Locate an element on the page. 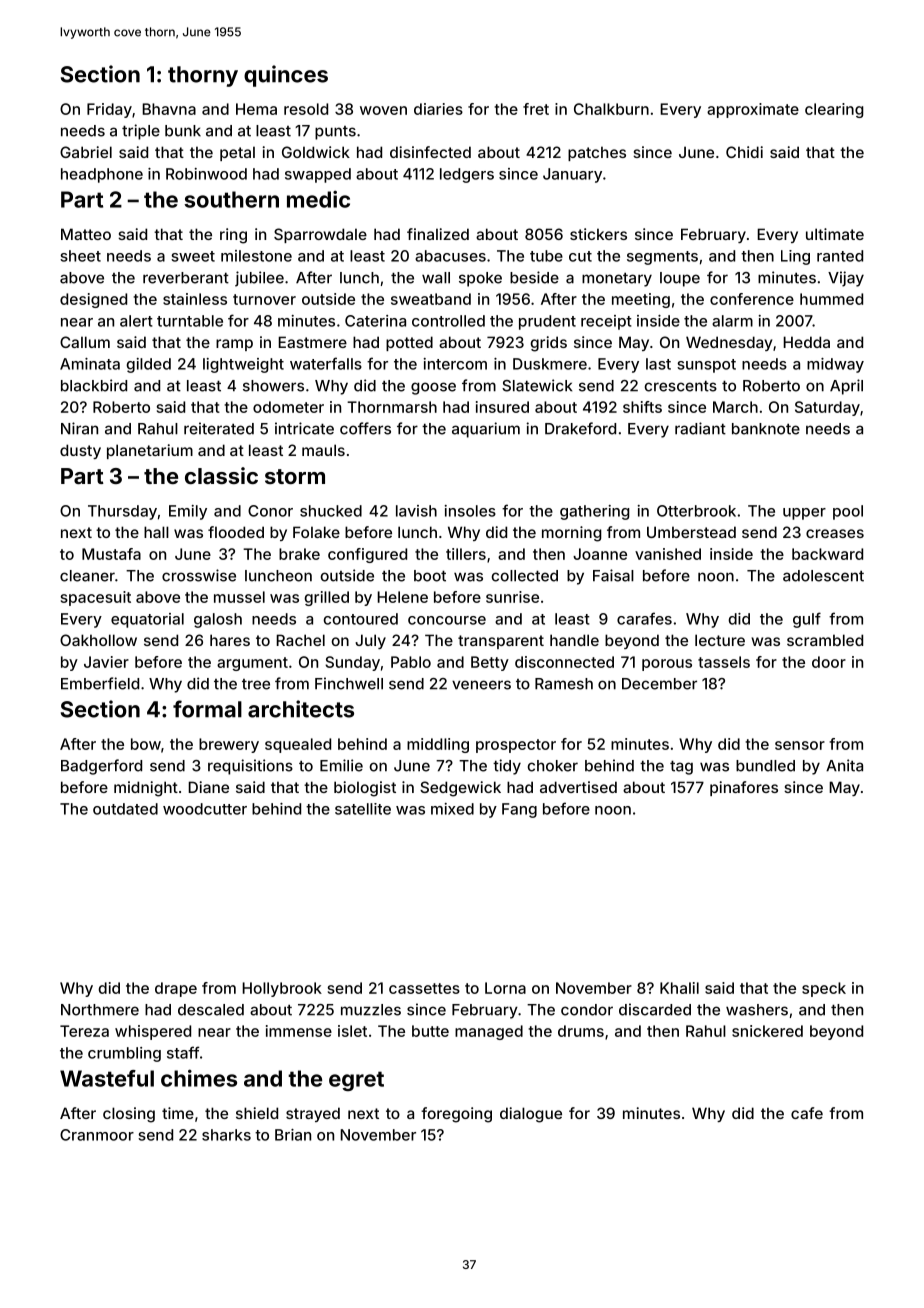  descaled is located at coordinates (211, 1010).
